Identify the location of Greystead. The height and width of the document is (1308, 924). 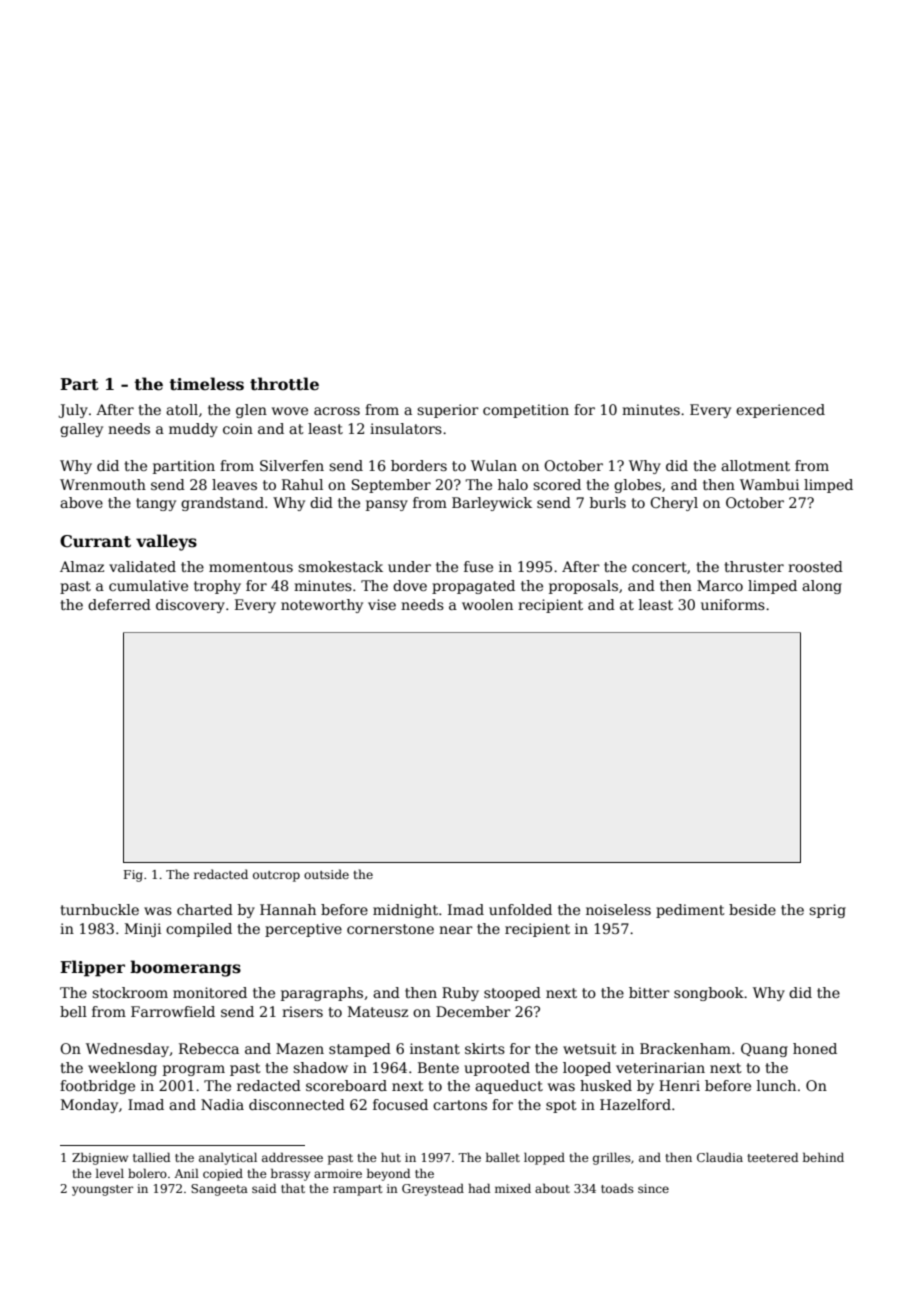
(433, 1189).
